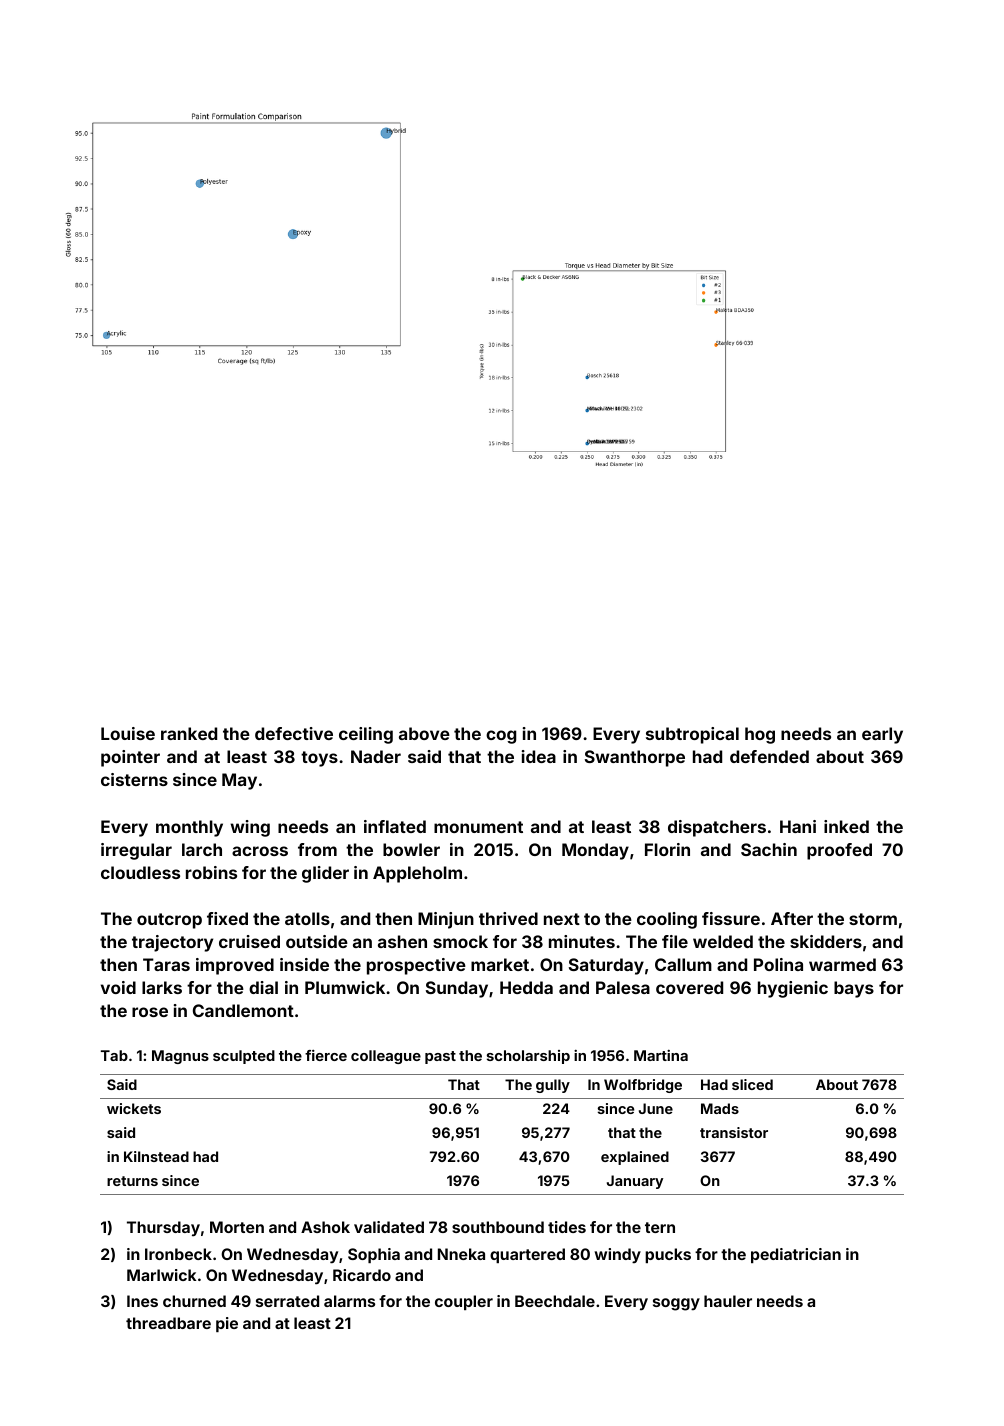 The width and height of the screenshot is (1004, 1426). I want to click on subtropical, so click(692, 735).
